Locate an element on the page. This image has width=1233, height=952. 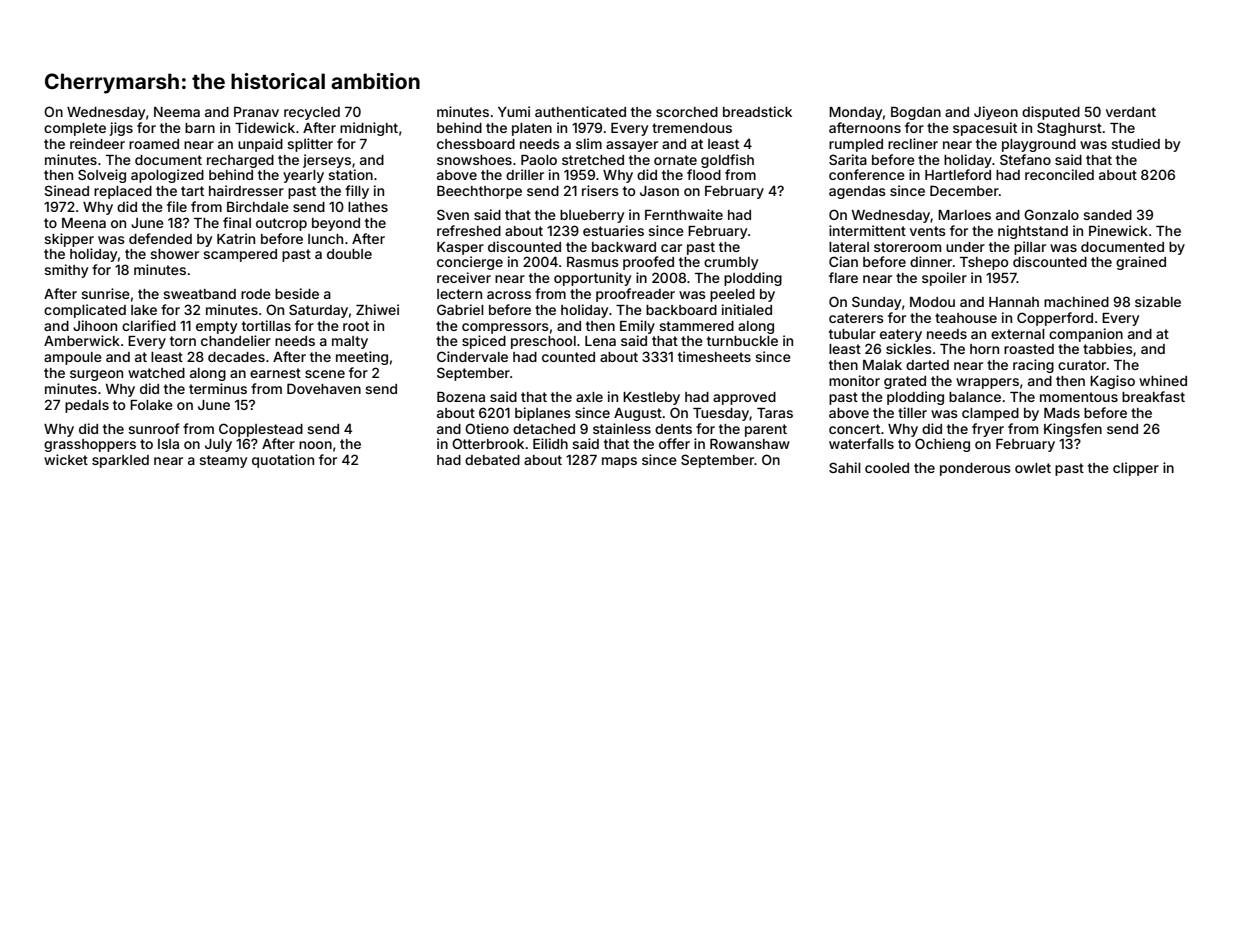
quotation is located at coordinates (283, 461).
